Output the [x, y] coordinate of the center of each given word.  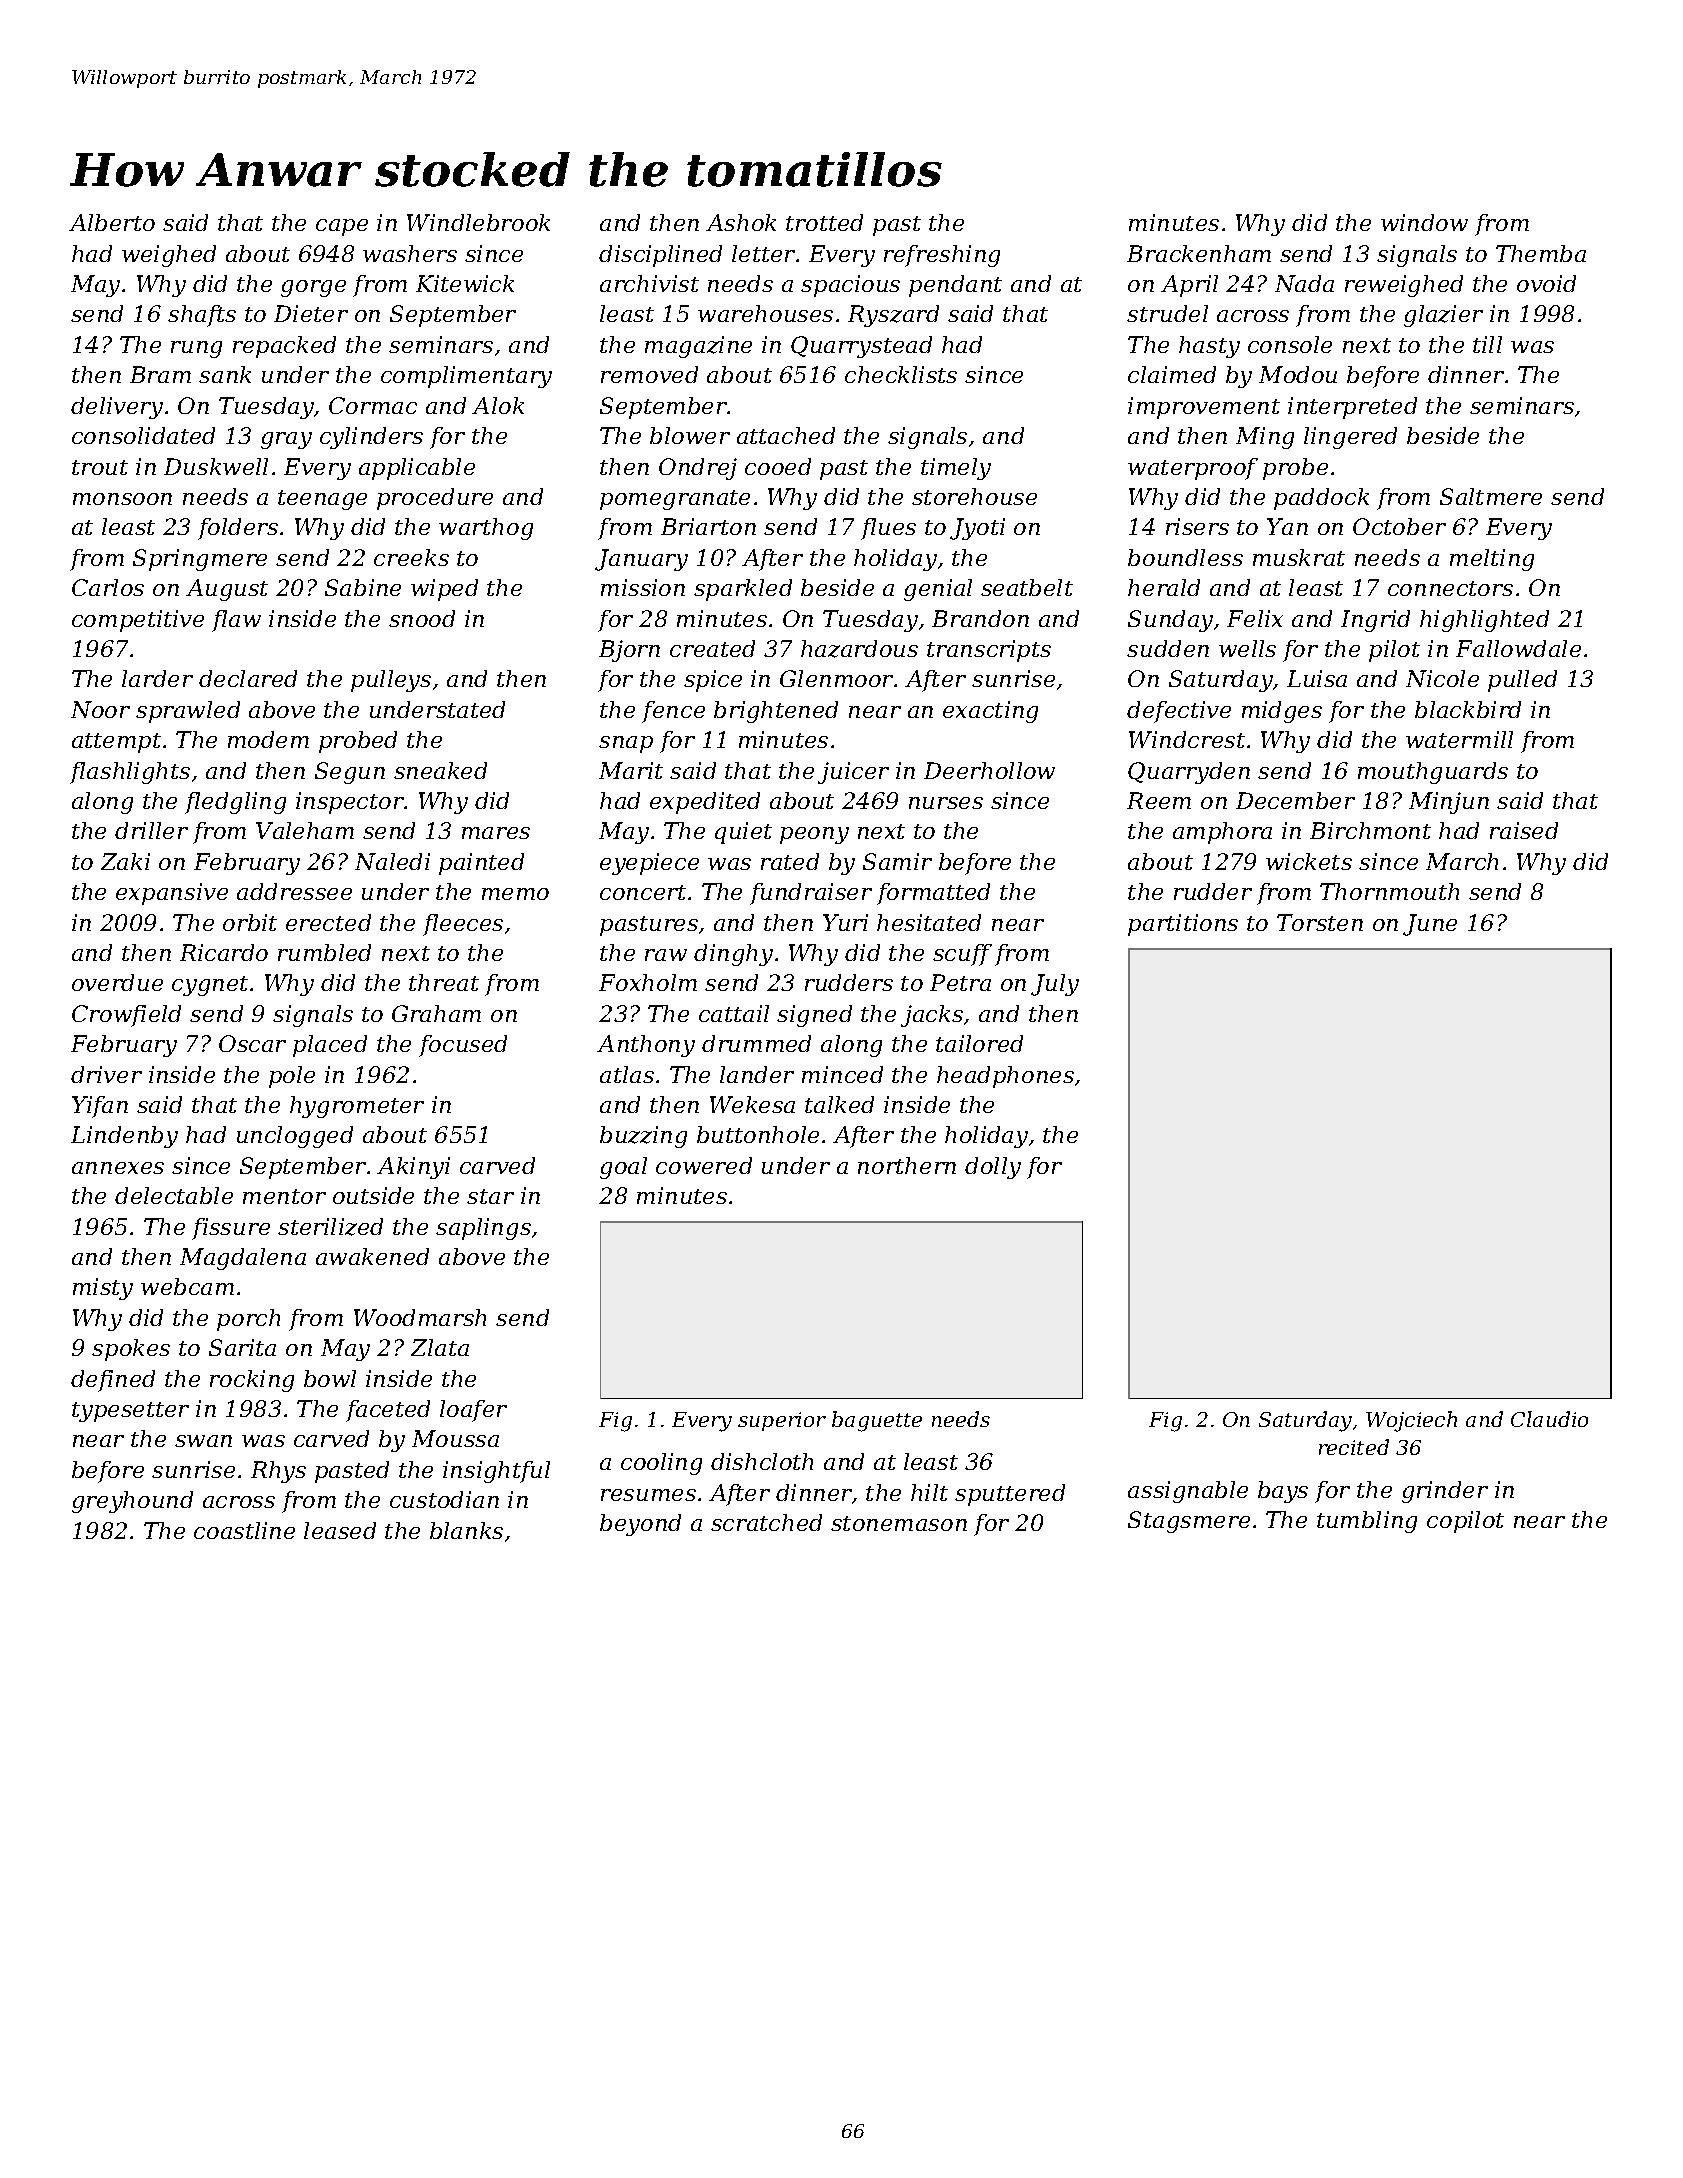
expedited [705, 803]
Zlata [440, 1347]
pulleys [391, 681]
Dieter [311, 313]
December [1295, 800]
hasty [1209, 347]
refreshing [942, 256]
